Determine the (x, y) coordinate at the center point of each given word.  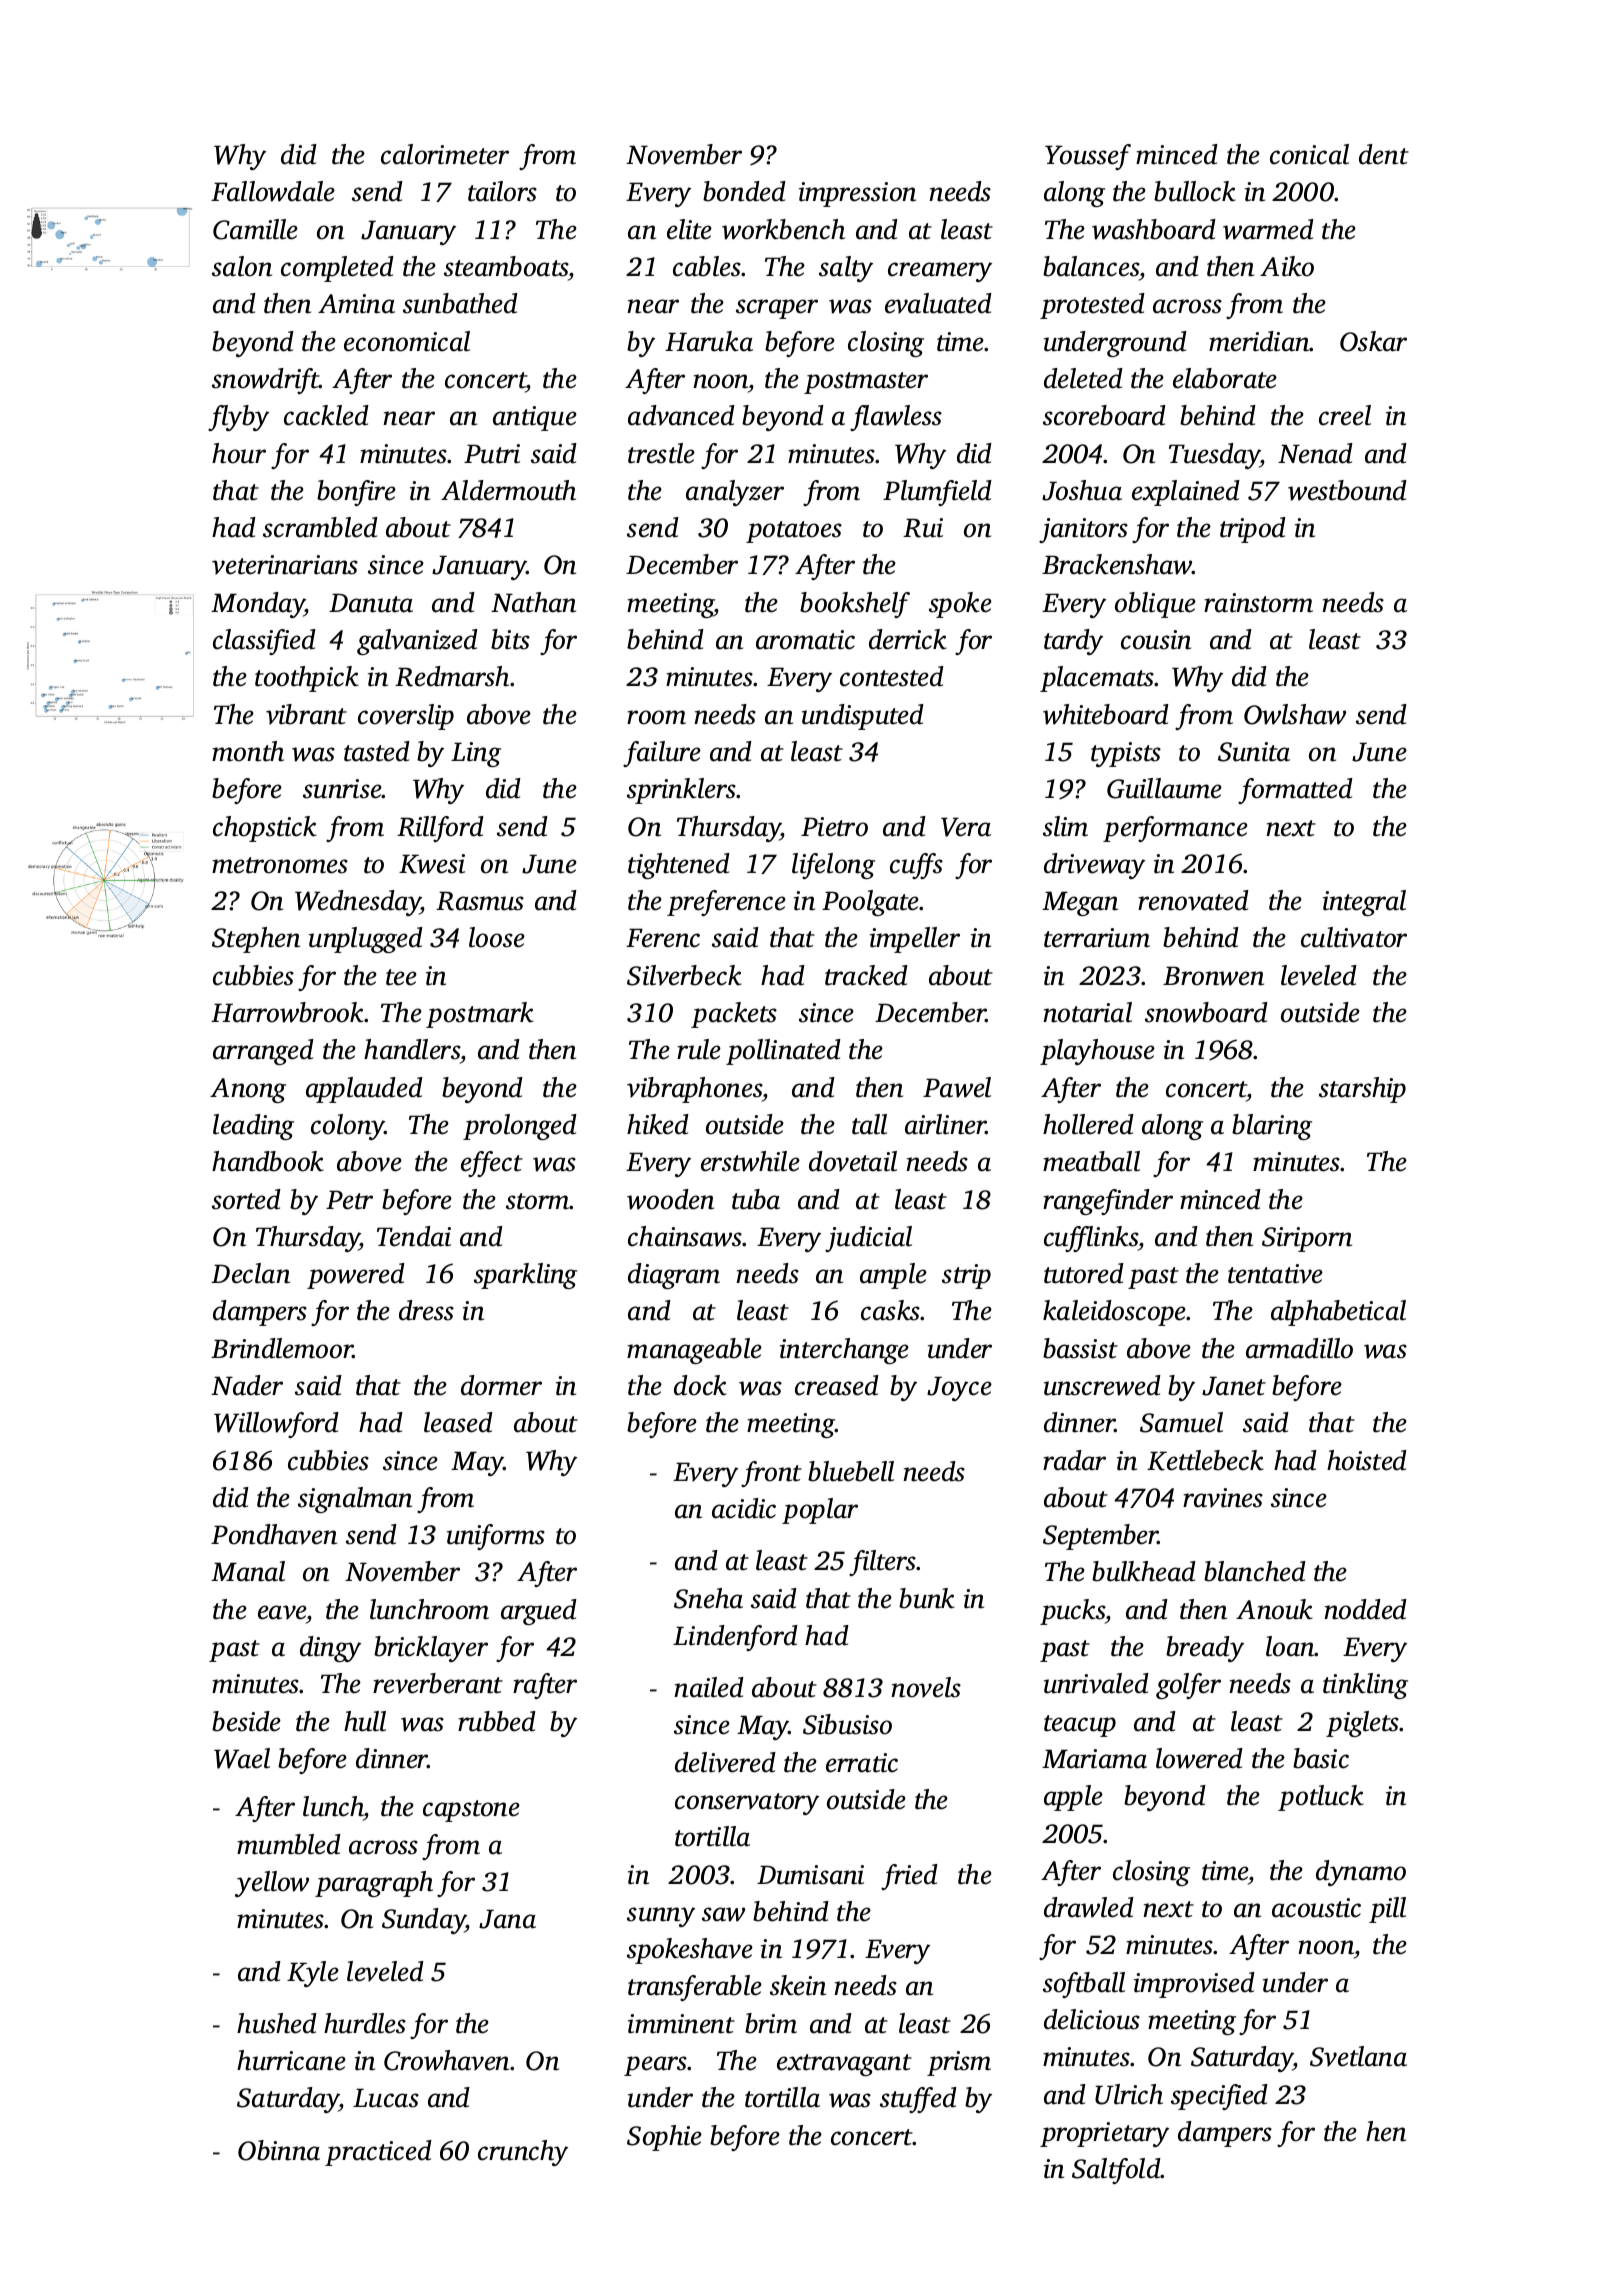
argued (539, 1612)
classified (264, 642)
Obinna (279, 2150)
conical (1309, 154)
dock (700, 1385)
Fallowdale (273, 191)
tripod (1253, 530)
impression (857, 194)
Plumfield (937, 493)
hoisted (1367, 1460)
